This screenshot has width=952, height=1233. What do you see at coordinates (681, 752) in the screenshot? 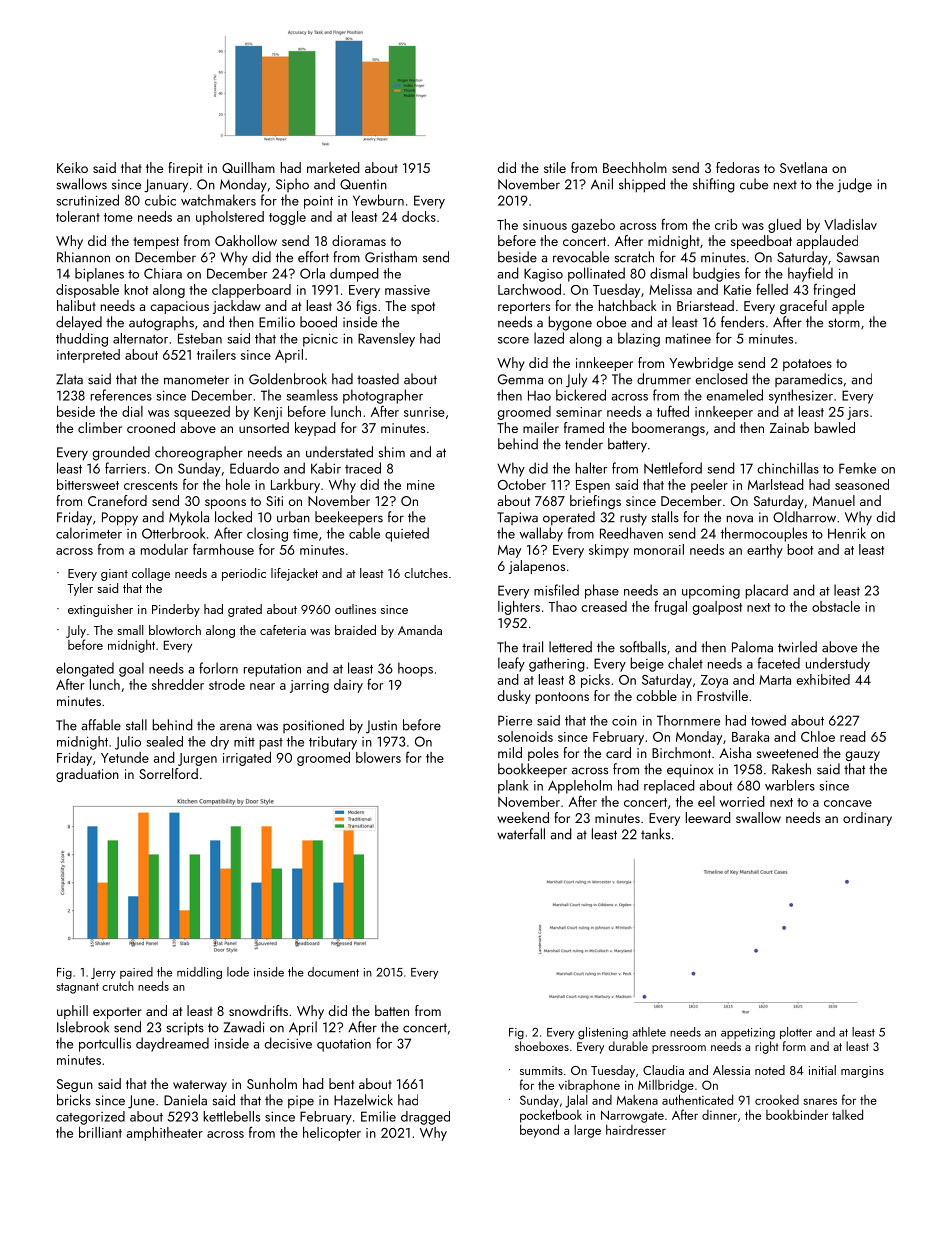
I see `Birchmont` at bounding box center [681, 752].
